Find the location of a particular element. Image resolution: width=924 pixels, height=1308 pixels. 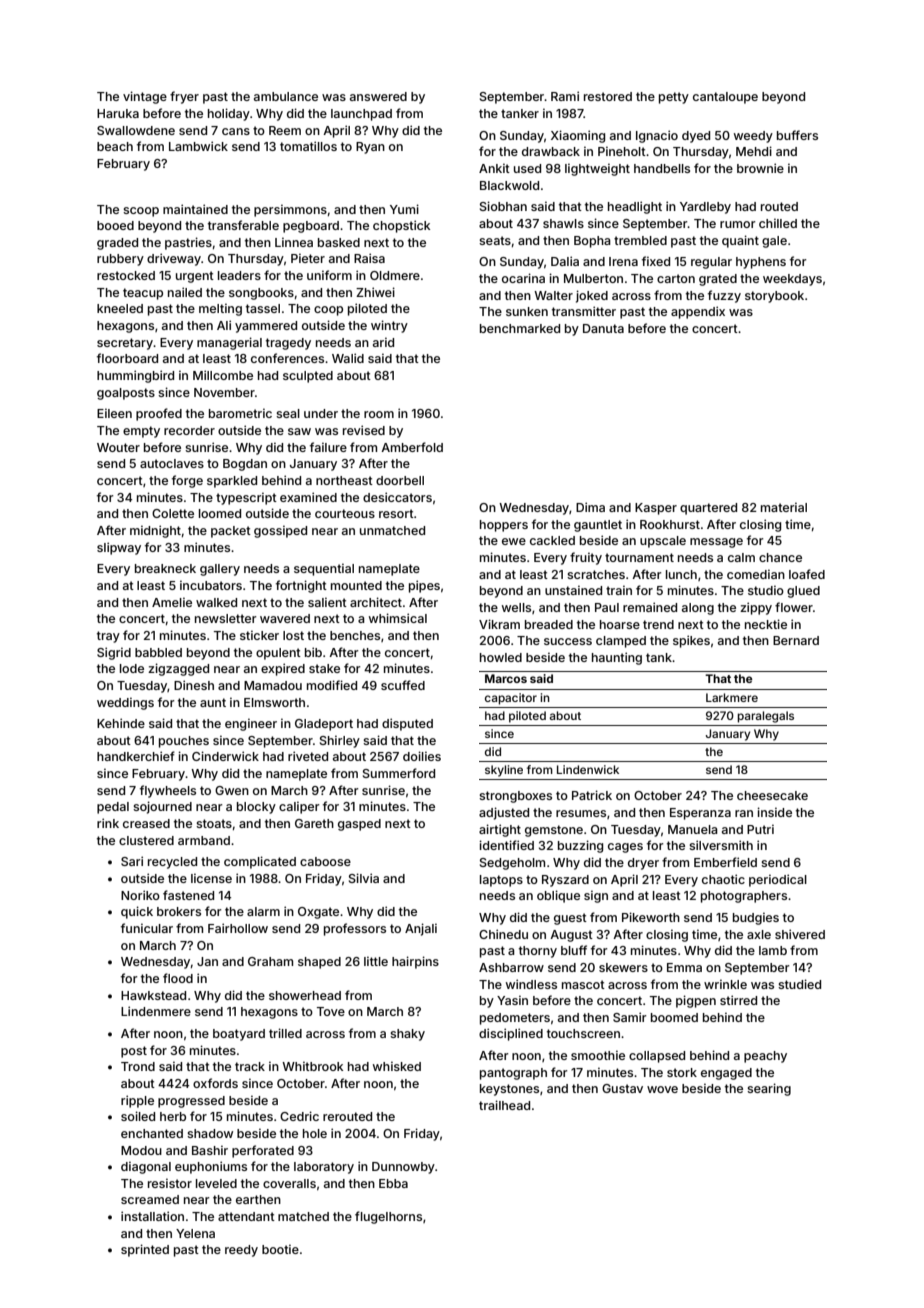

Cedric is located at coordinates (299, 1116).
